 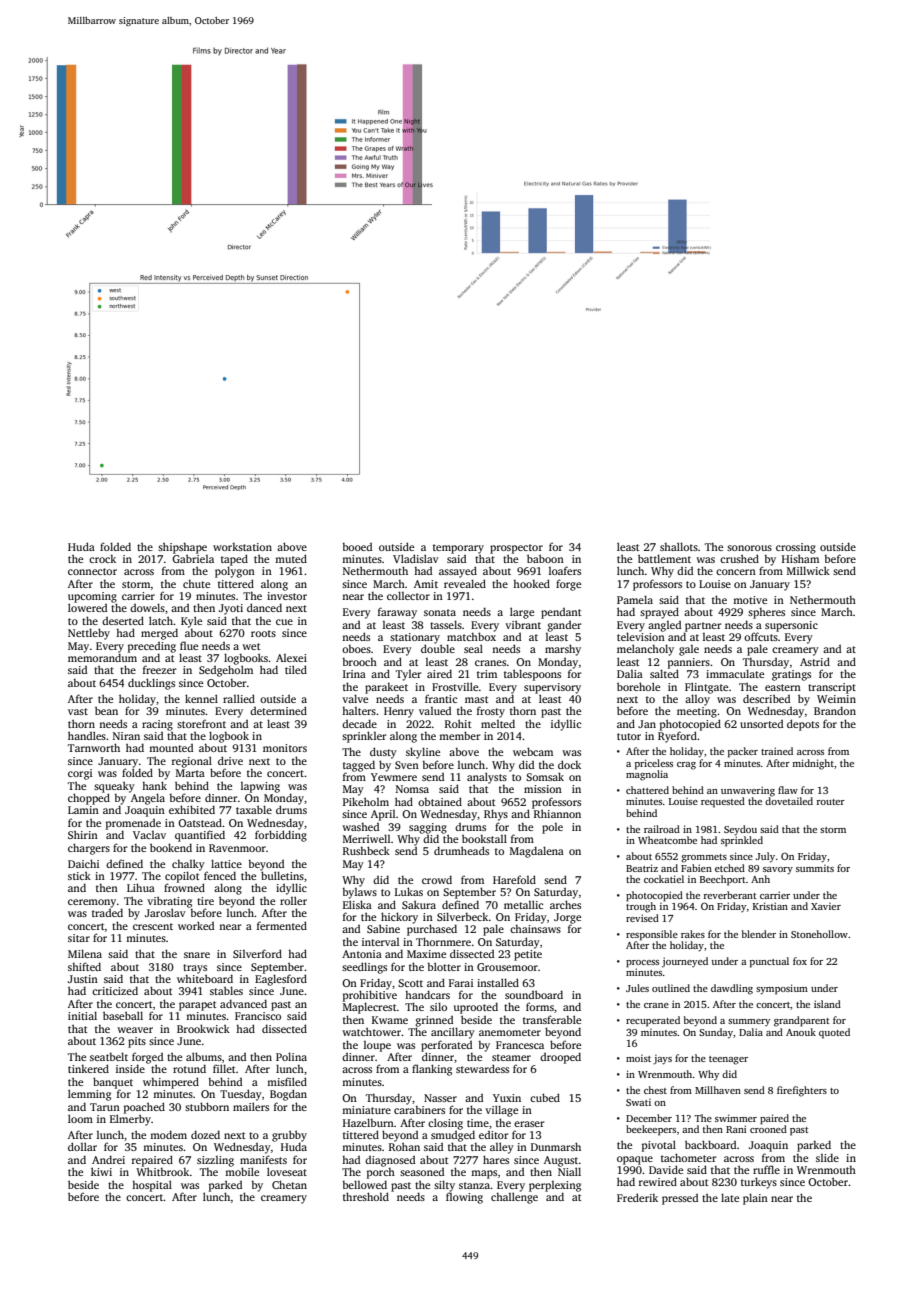 What do you see at coordinates (80, 774) in the screenshot?
I see `corgi` at bounding box center [80, 774].
